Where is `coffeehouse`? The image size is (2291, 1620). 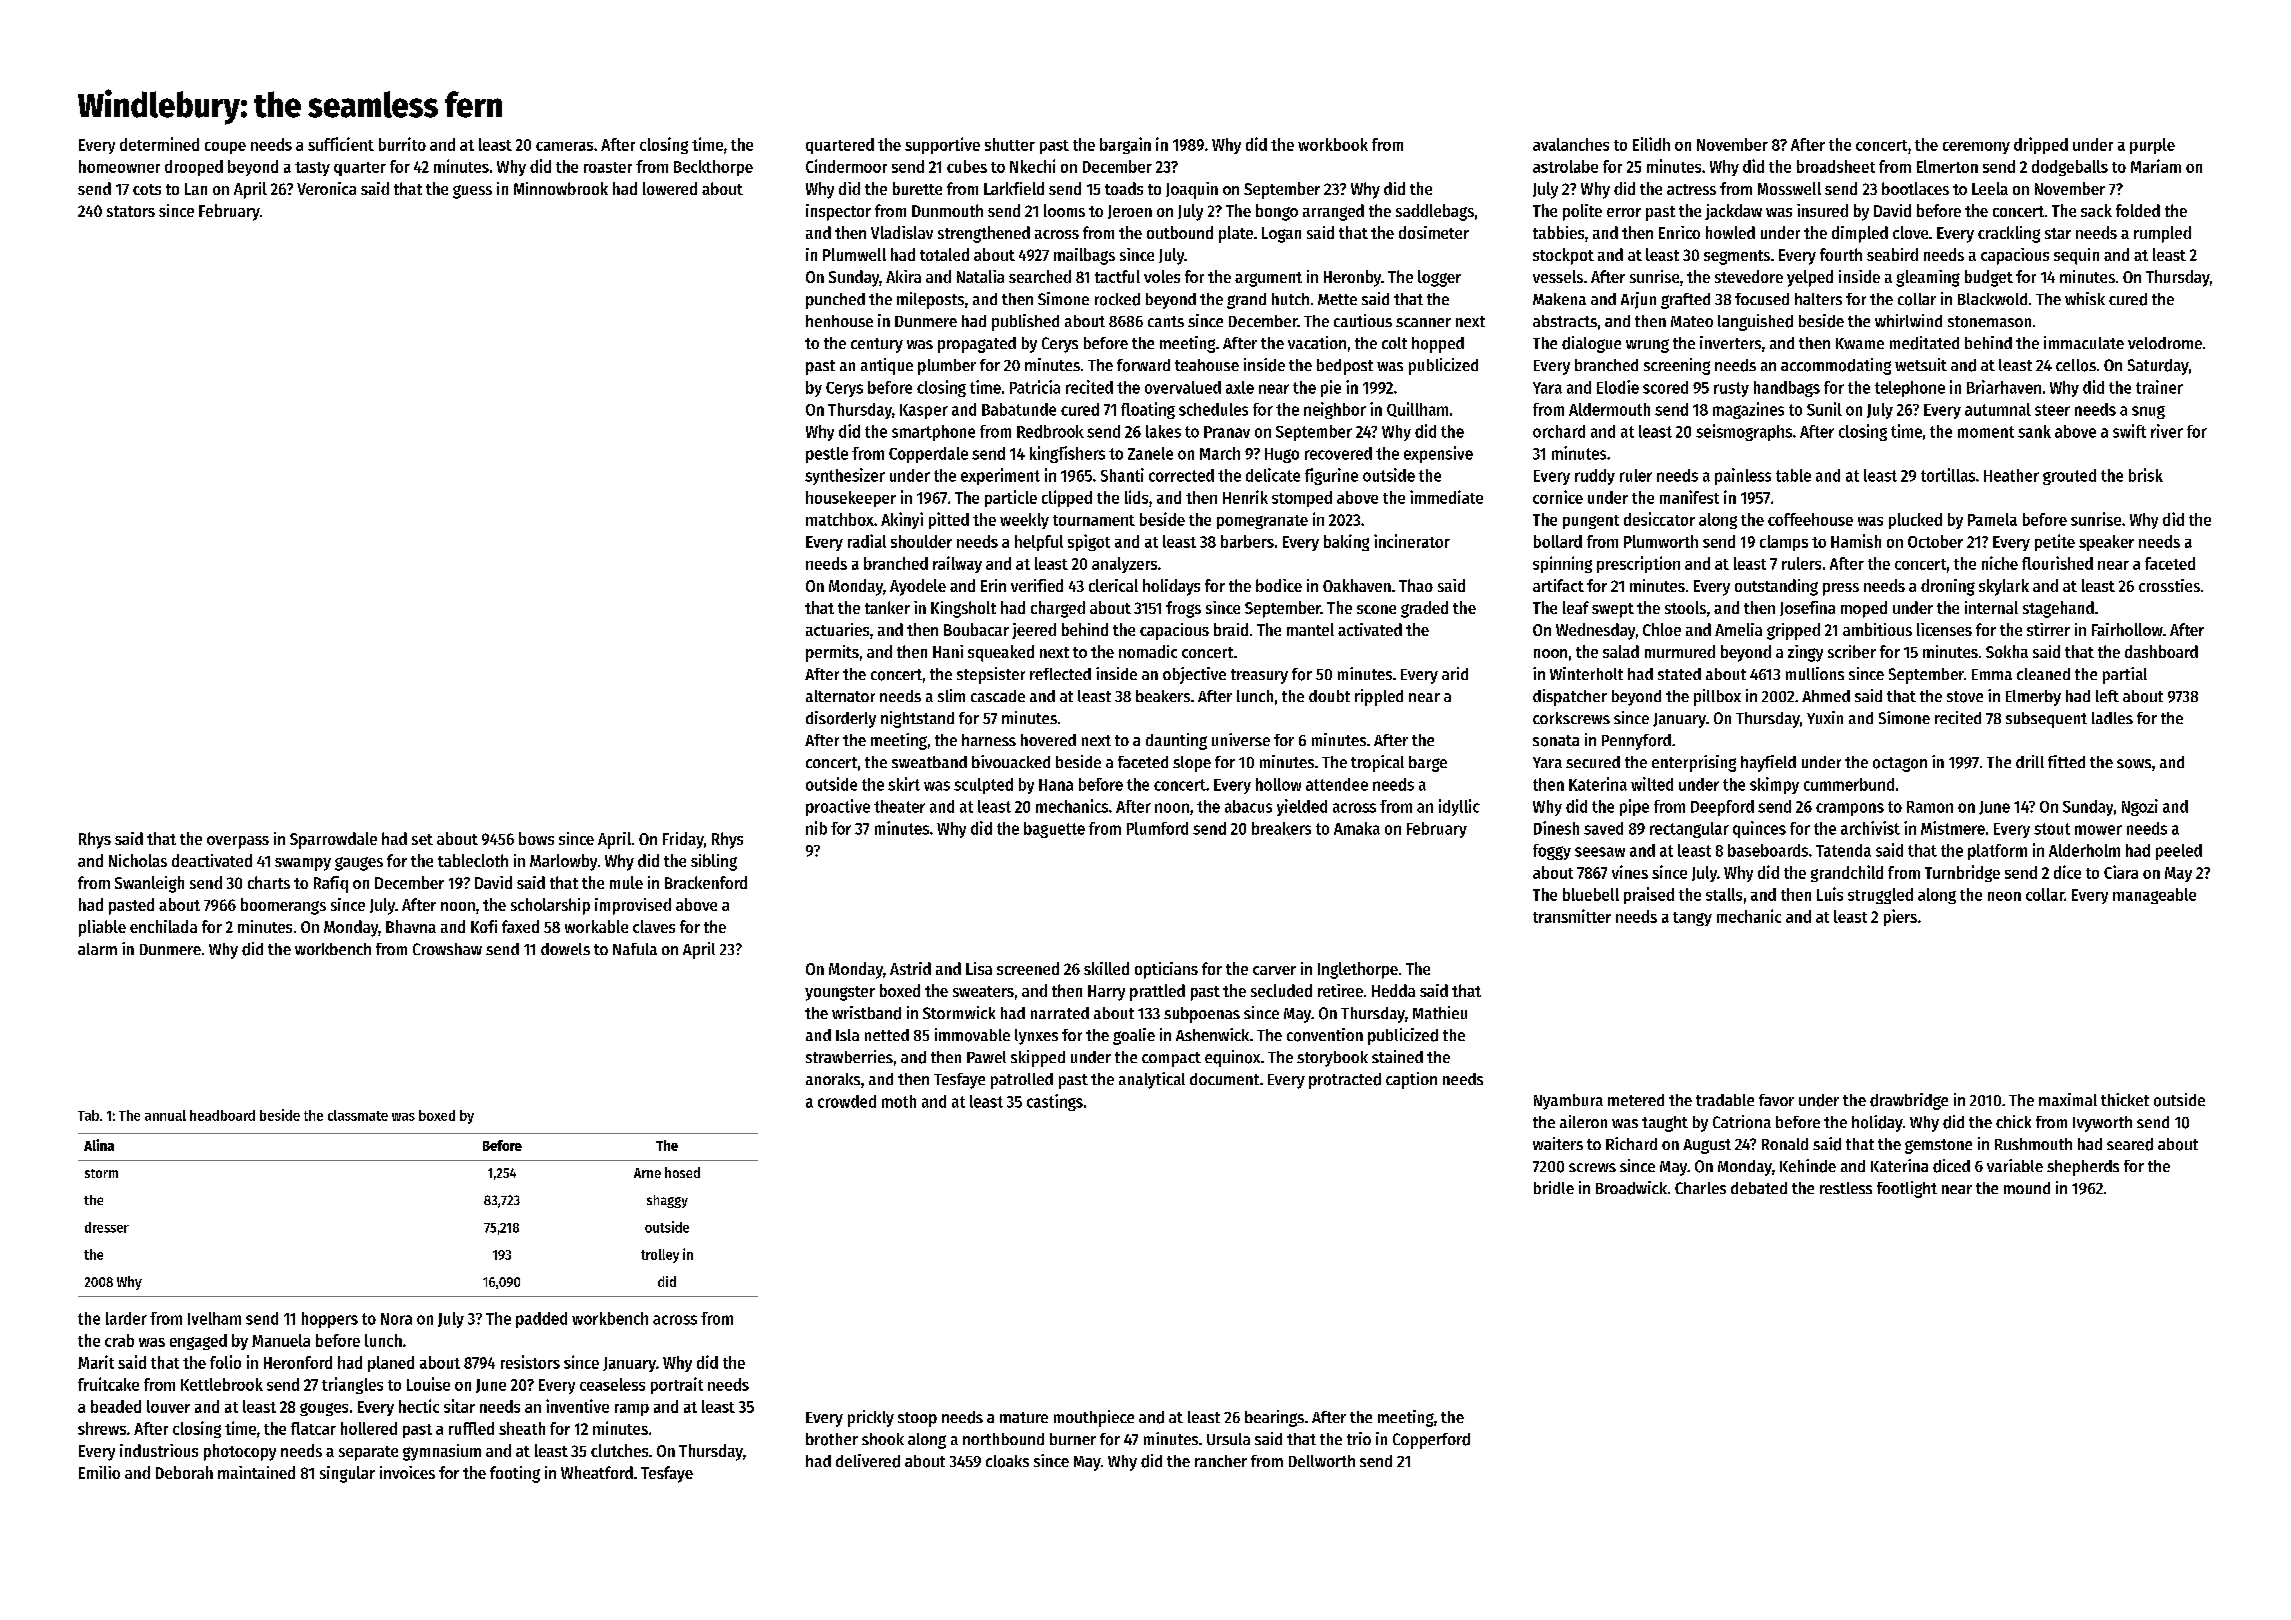 coffeehouse is located at coordinates (1810, 519).
